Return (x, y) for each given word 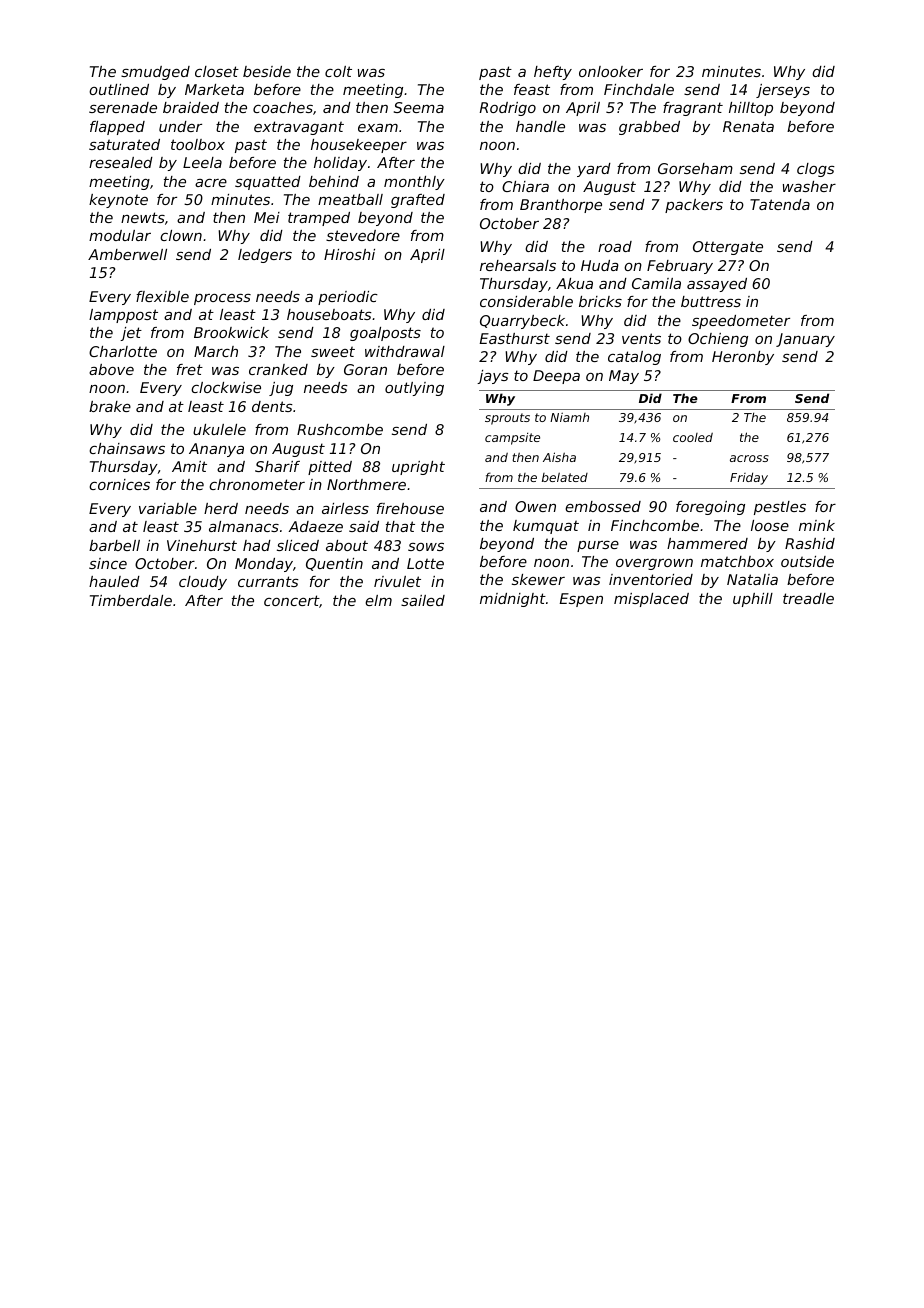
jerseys (783, 91)
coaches (283, 107)
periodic (348, 298)
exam (378, 128)
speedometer (741, 322)
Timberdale (131, 600)
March (216, 351)
